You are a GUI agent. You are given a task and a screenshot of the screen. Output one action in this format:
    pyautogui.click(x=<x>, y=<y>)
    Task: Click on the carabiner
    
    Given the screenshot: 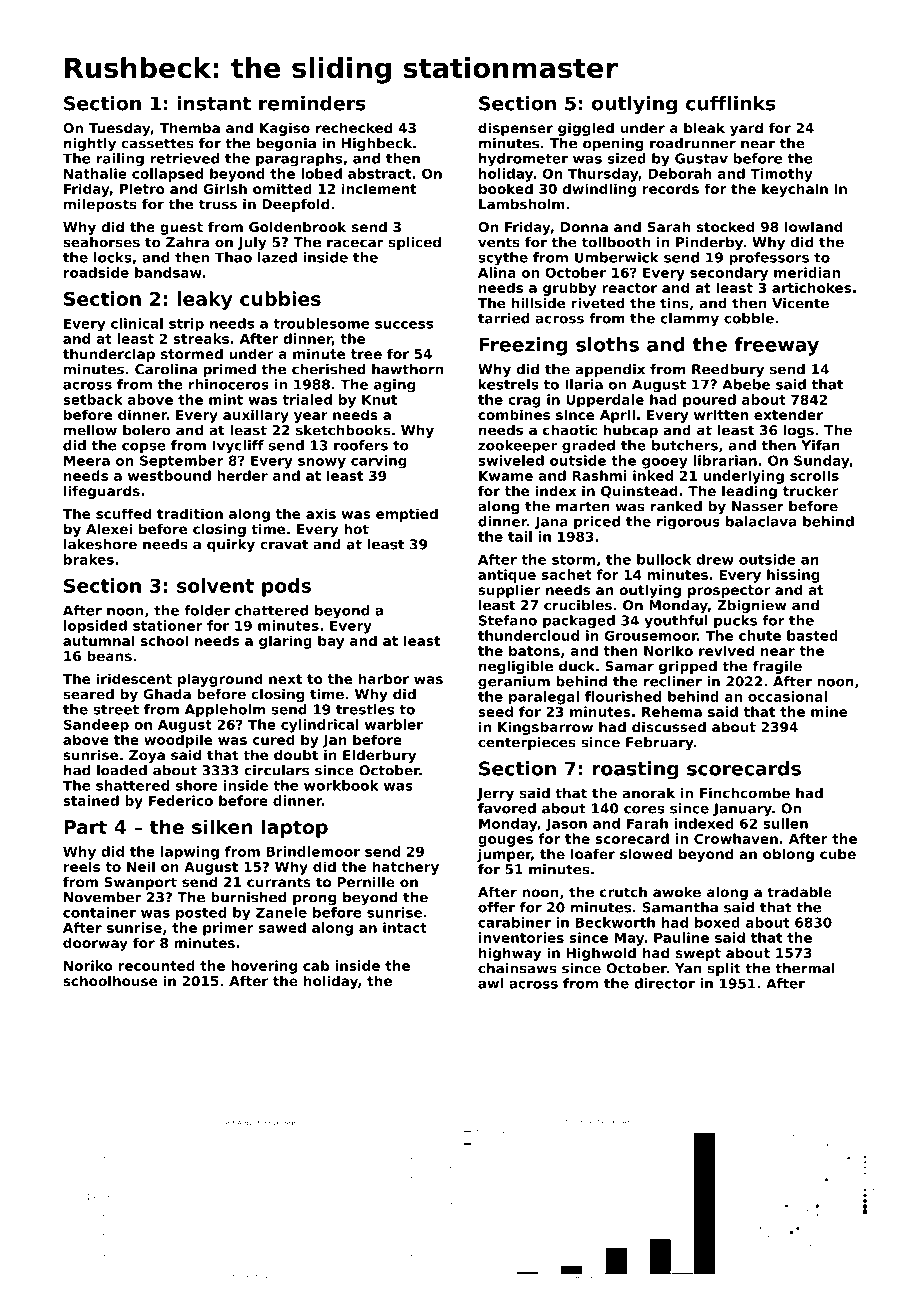 What is the action you would take?
    pyautogui.click(x=514, y=922)
